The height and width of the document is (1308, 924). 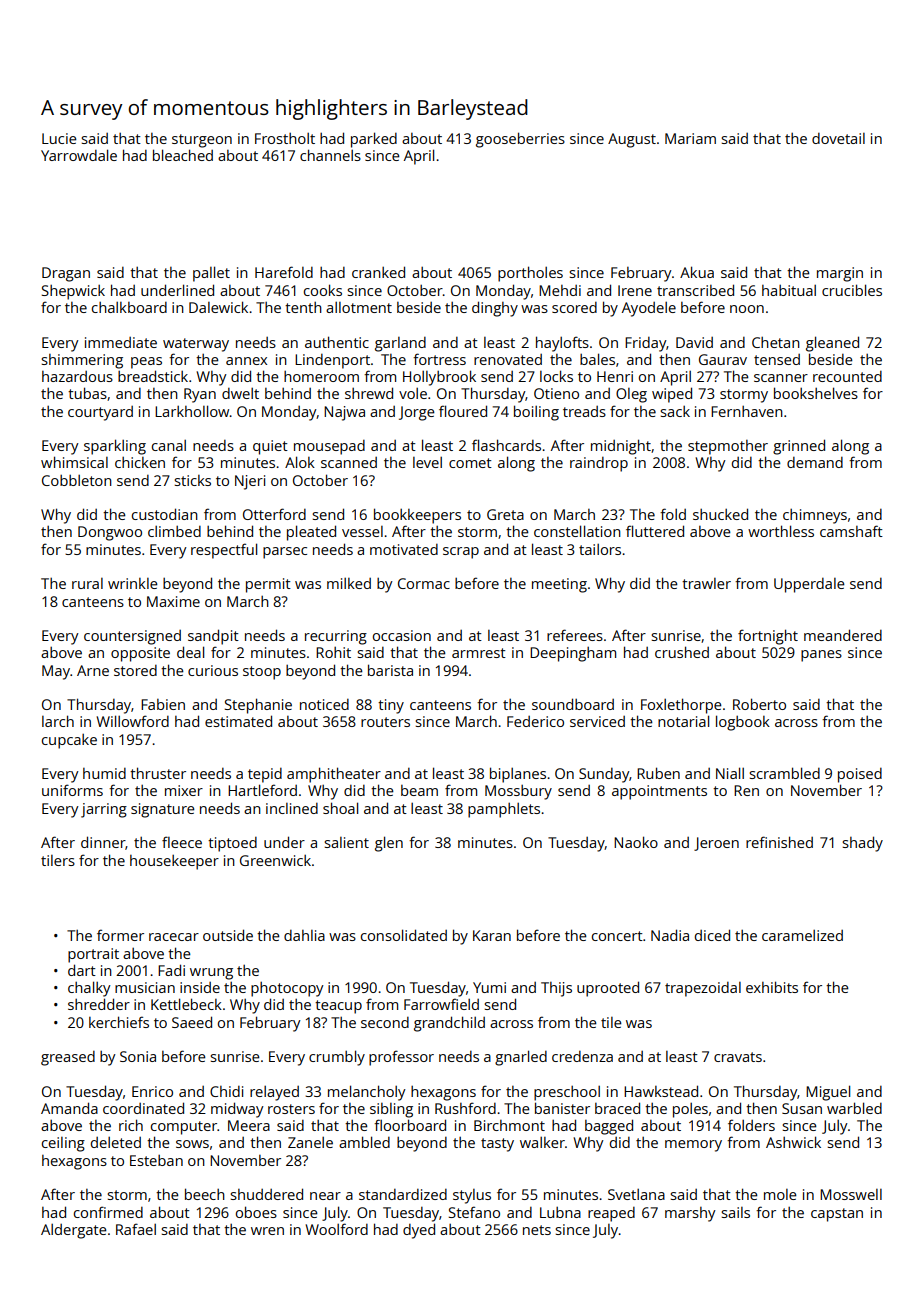 What do you see at coordinates (374, 140) in the document?
I see `parked` at bounding box center [374, 140].
